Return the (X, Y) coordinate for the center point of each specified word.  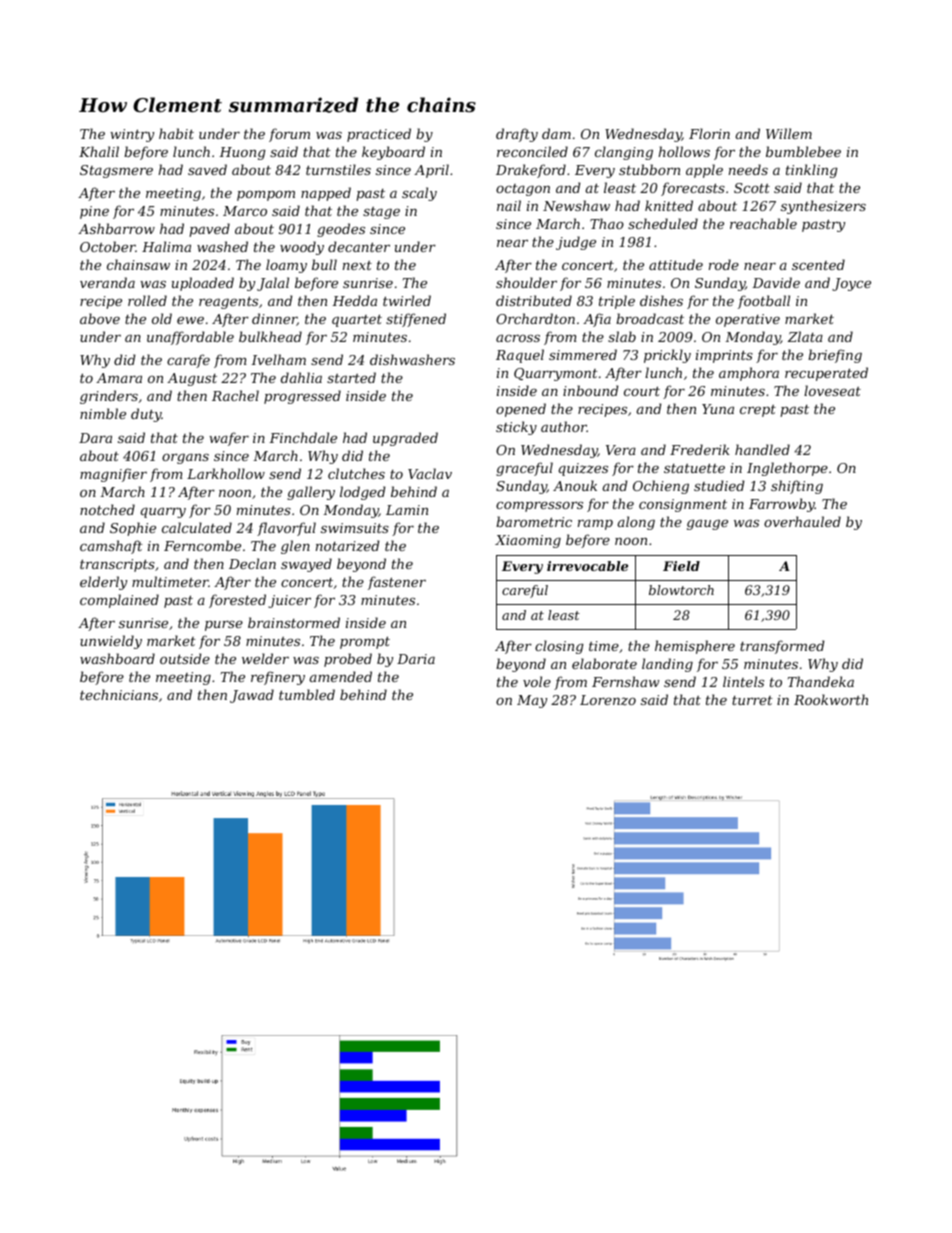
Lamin (407, 510)
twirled (407, 300)
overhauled (802, 521)
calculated (197, 527)
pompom (266, 196)
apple (704, 171)
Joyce (851, 284)
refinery (278, 678)
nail (509, 205)
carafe (188, 361)
